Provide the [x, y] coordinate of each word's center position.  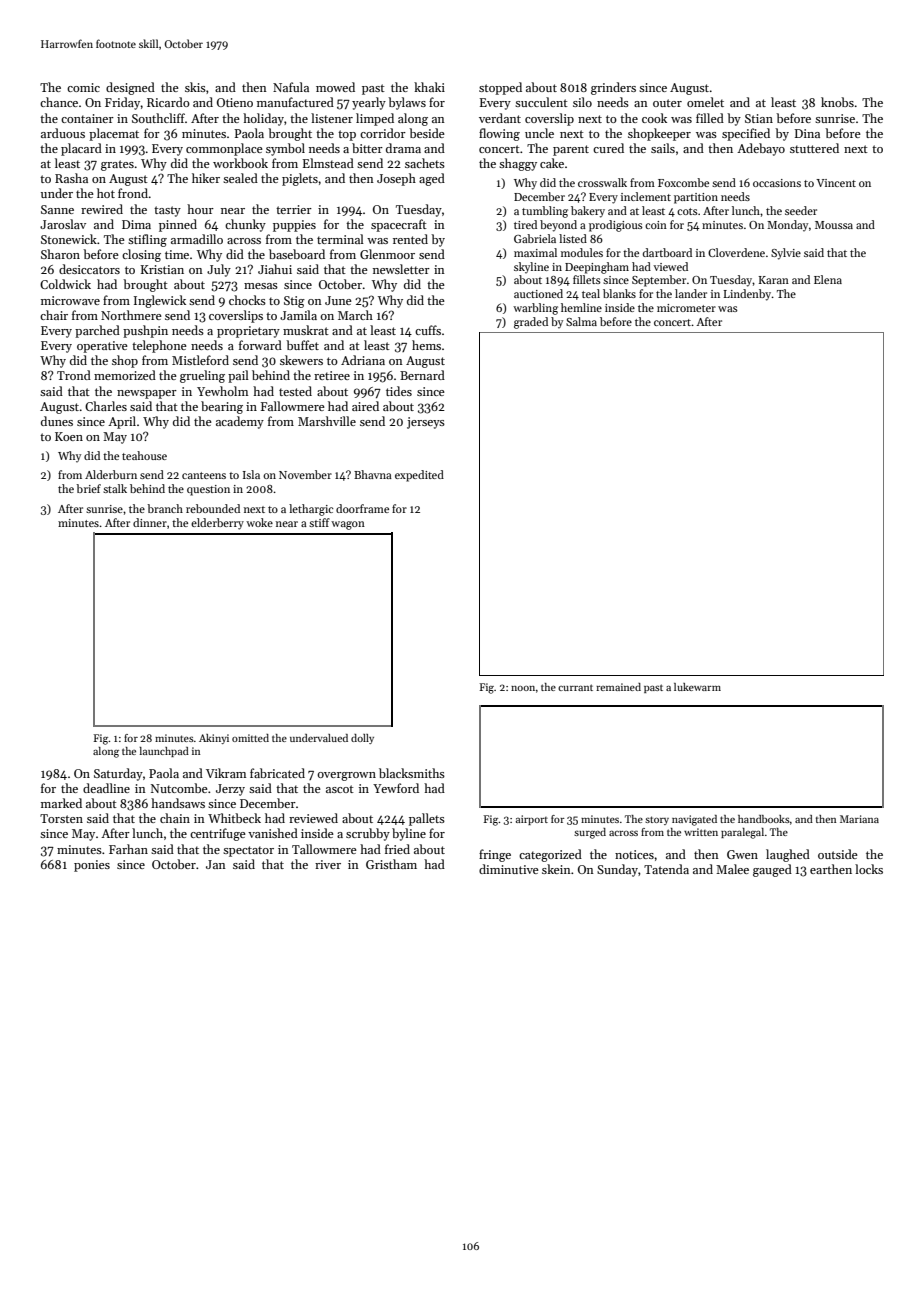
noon [523, 688]
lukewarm [697, 687]
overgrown [346, 776]
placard [81, 149]
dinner [150, 522]
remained [618, 687]
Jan [216, 864]
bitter [367, 148]
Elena [828, 279]
